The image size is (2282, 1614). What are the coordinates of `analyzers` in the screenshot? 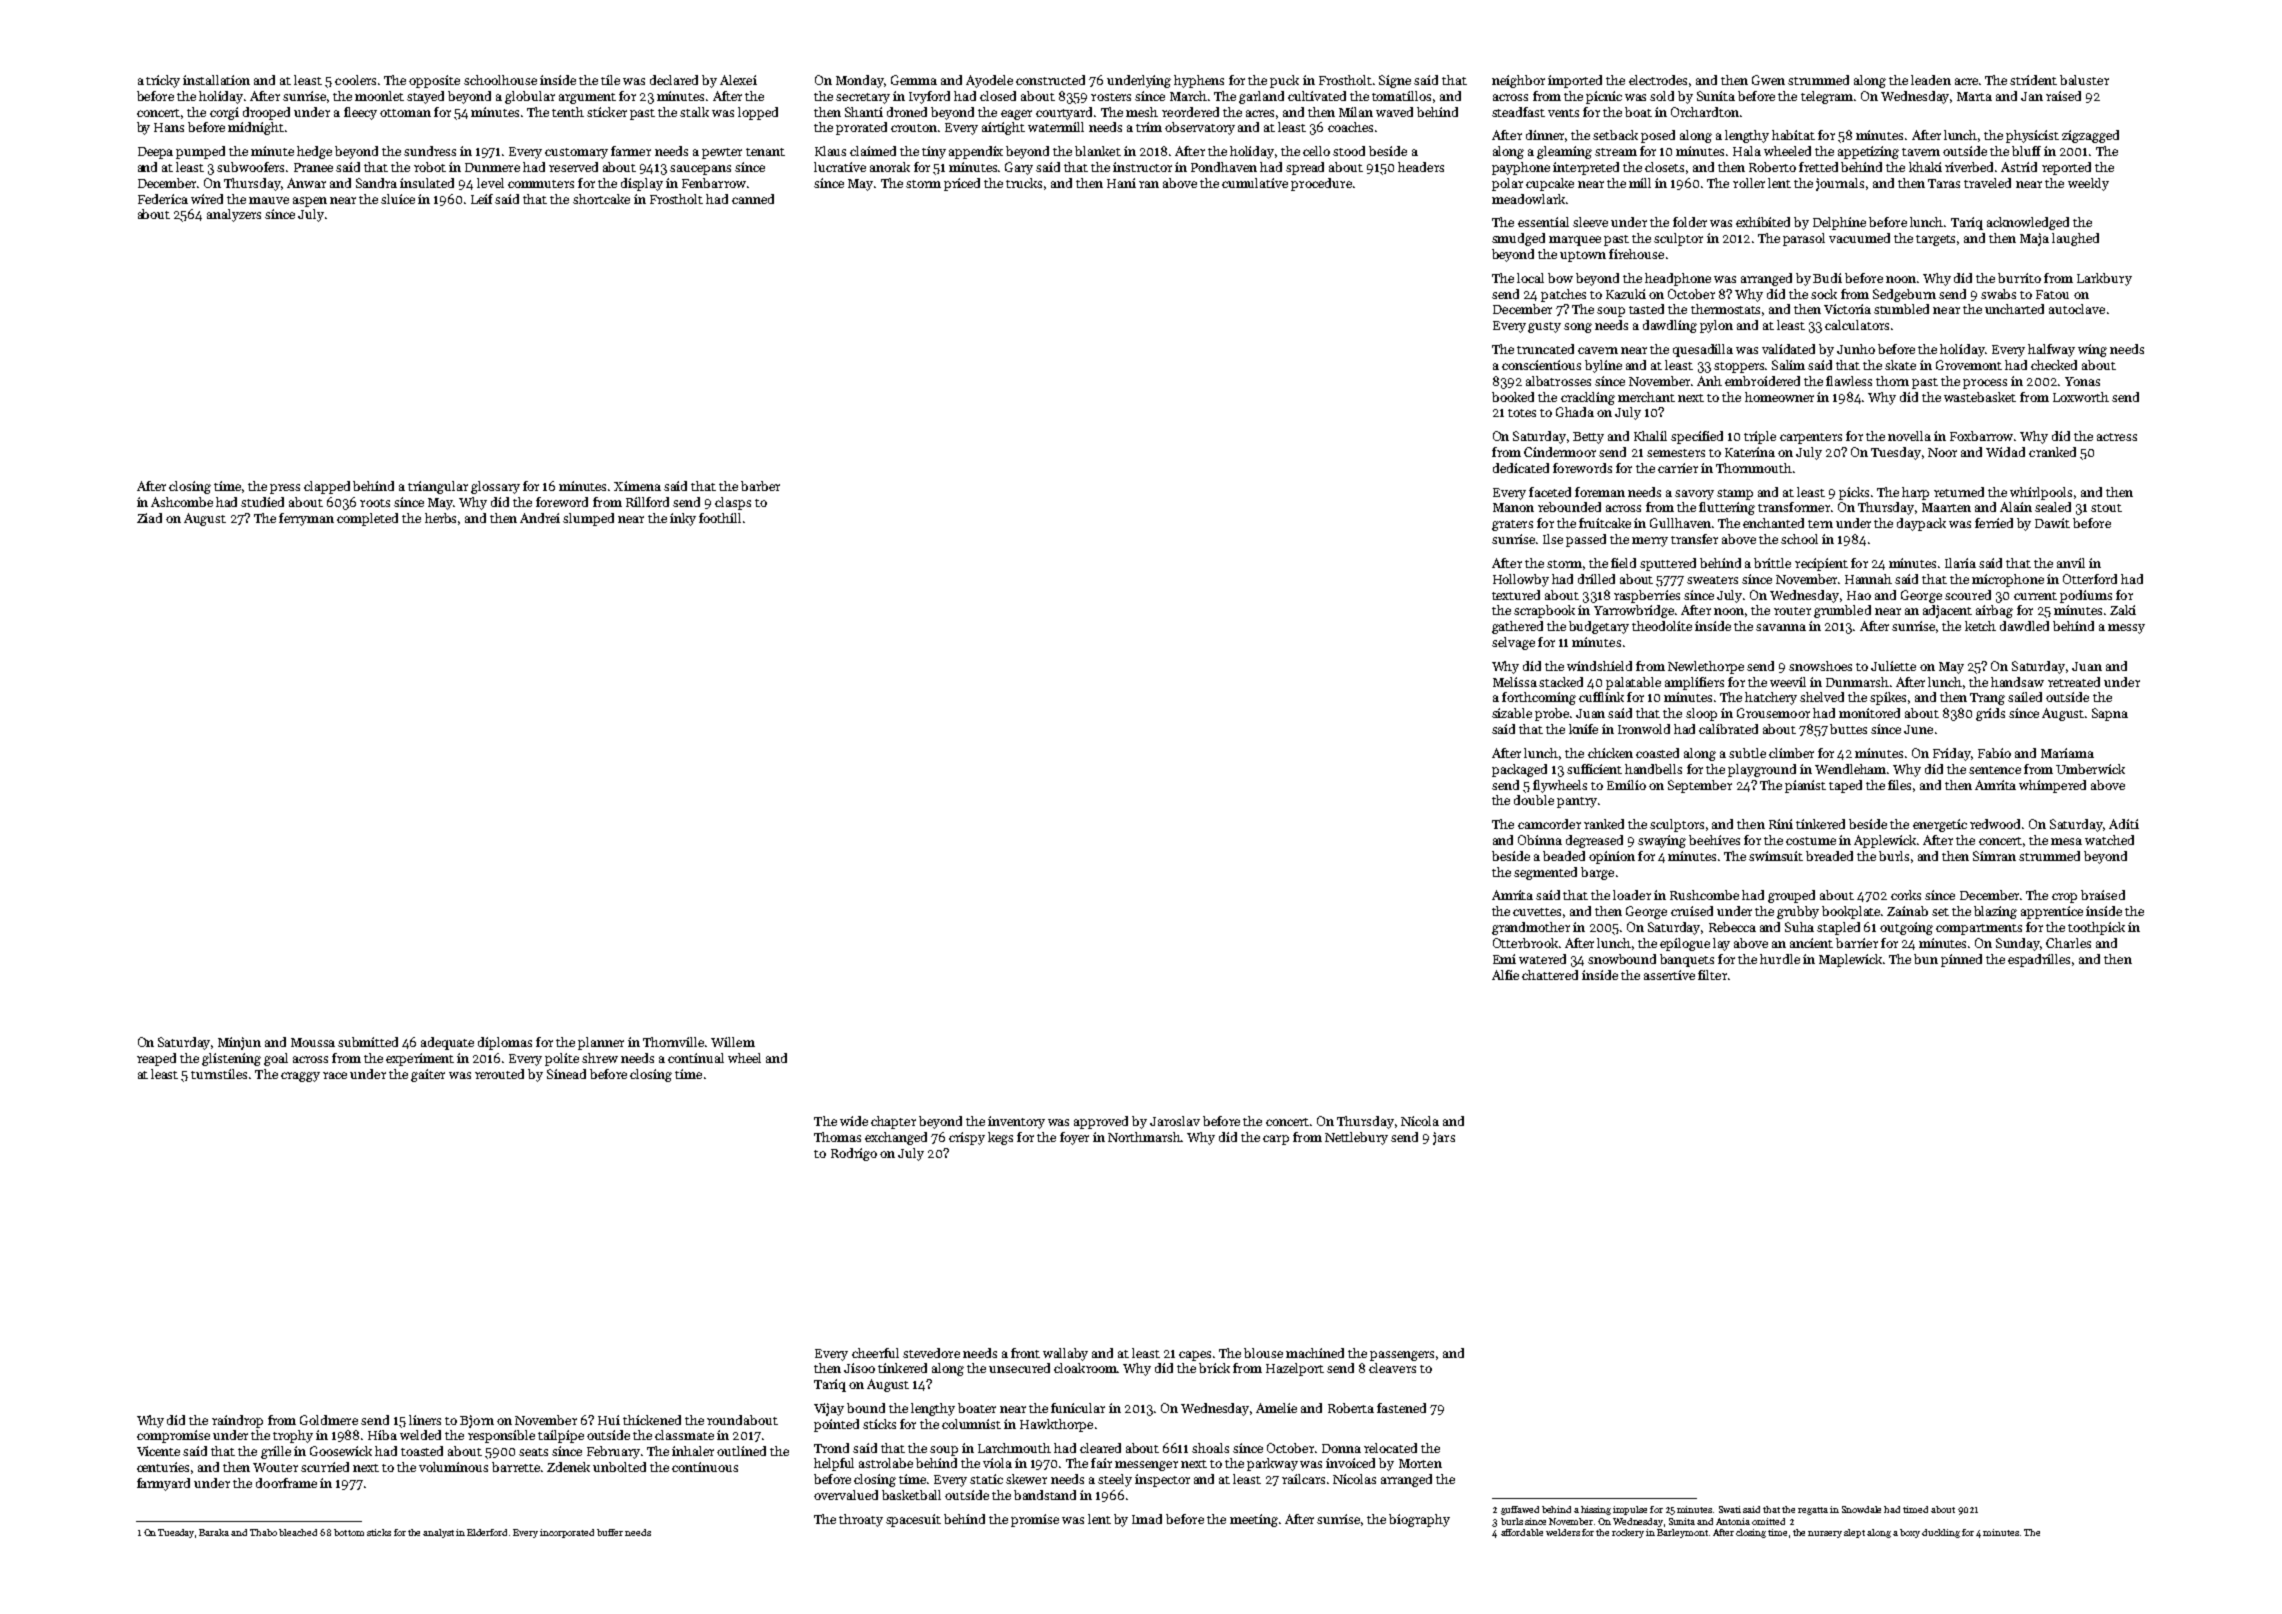 It's located at (234, 215).
